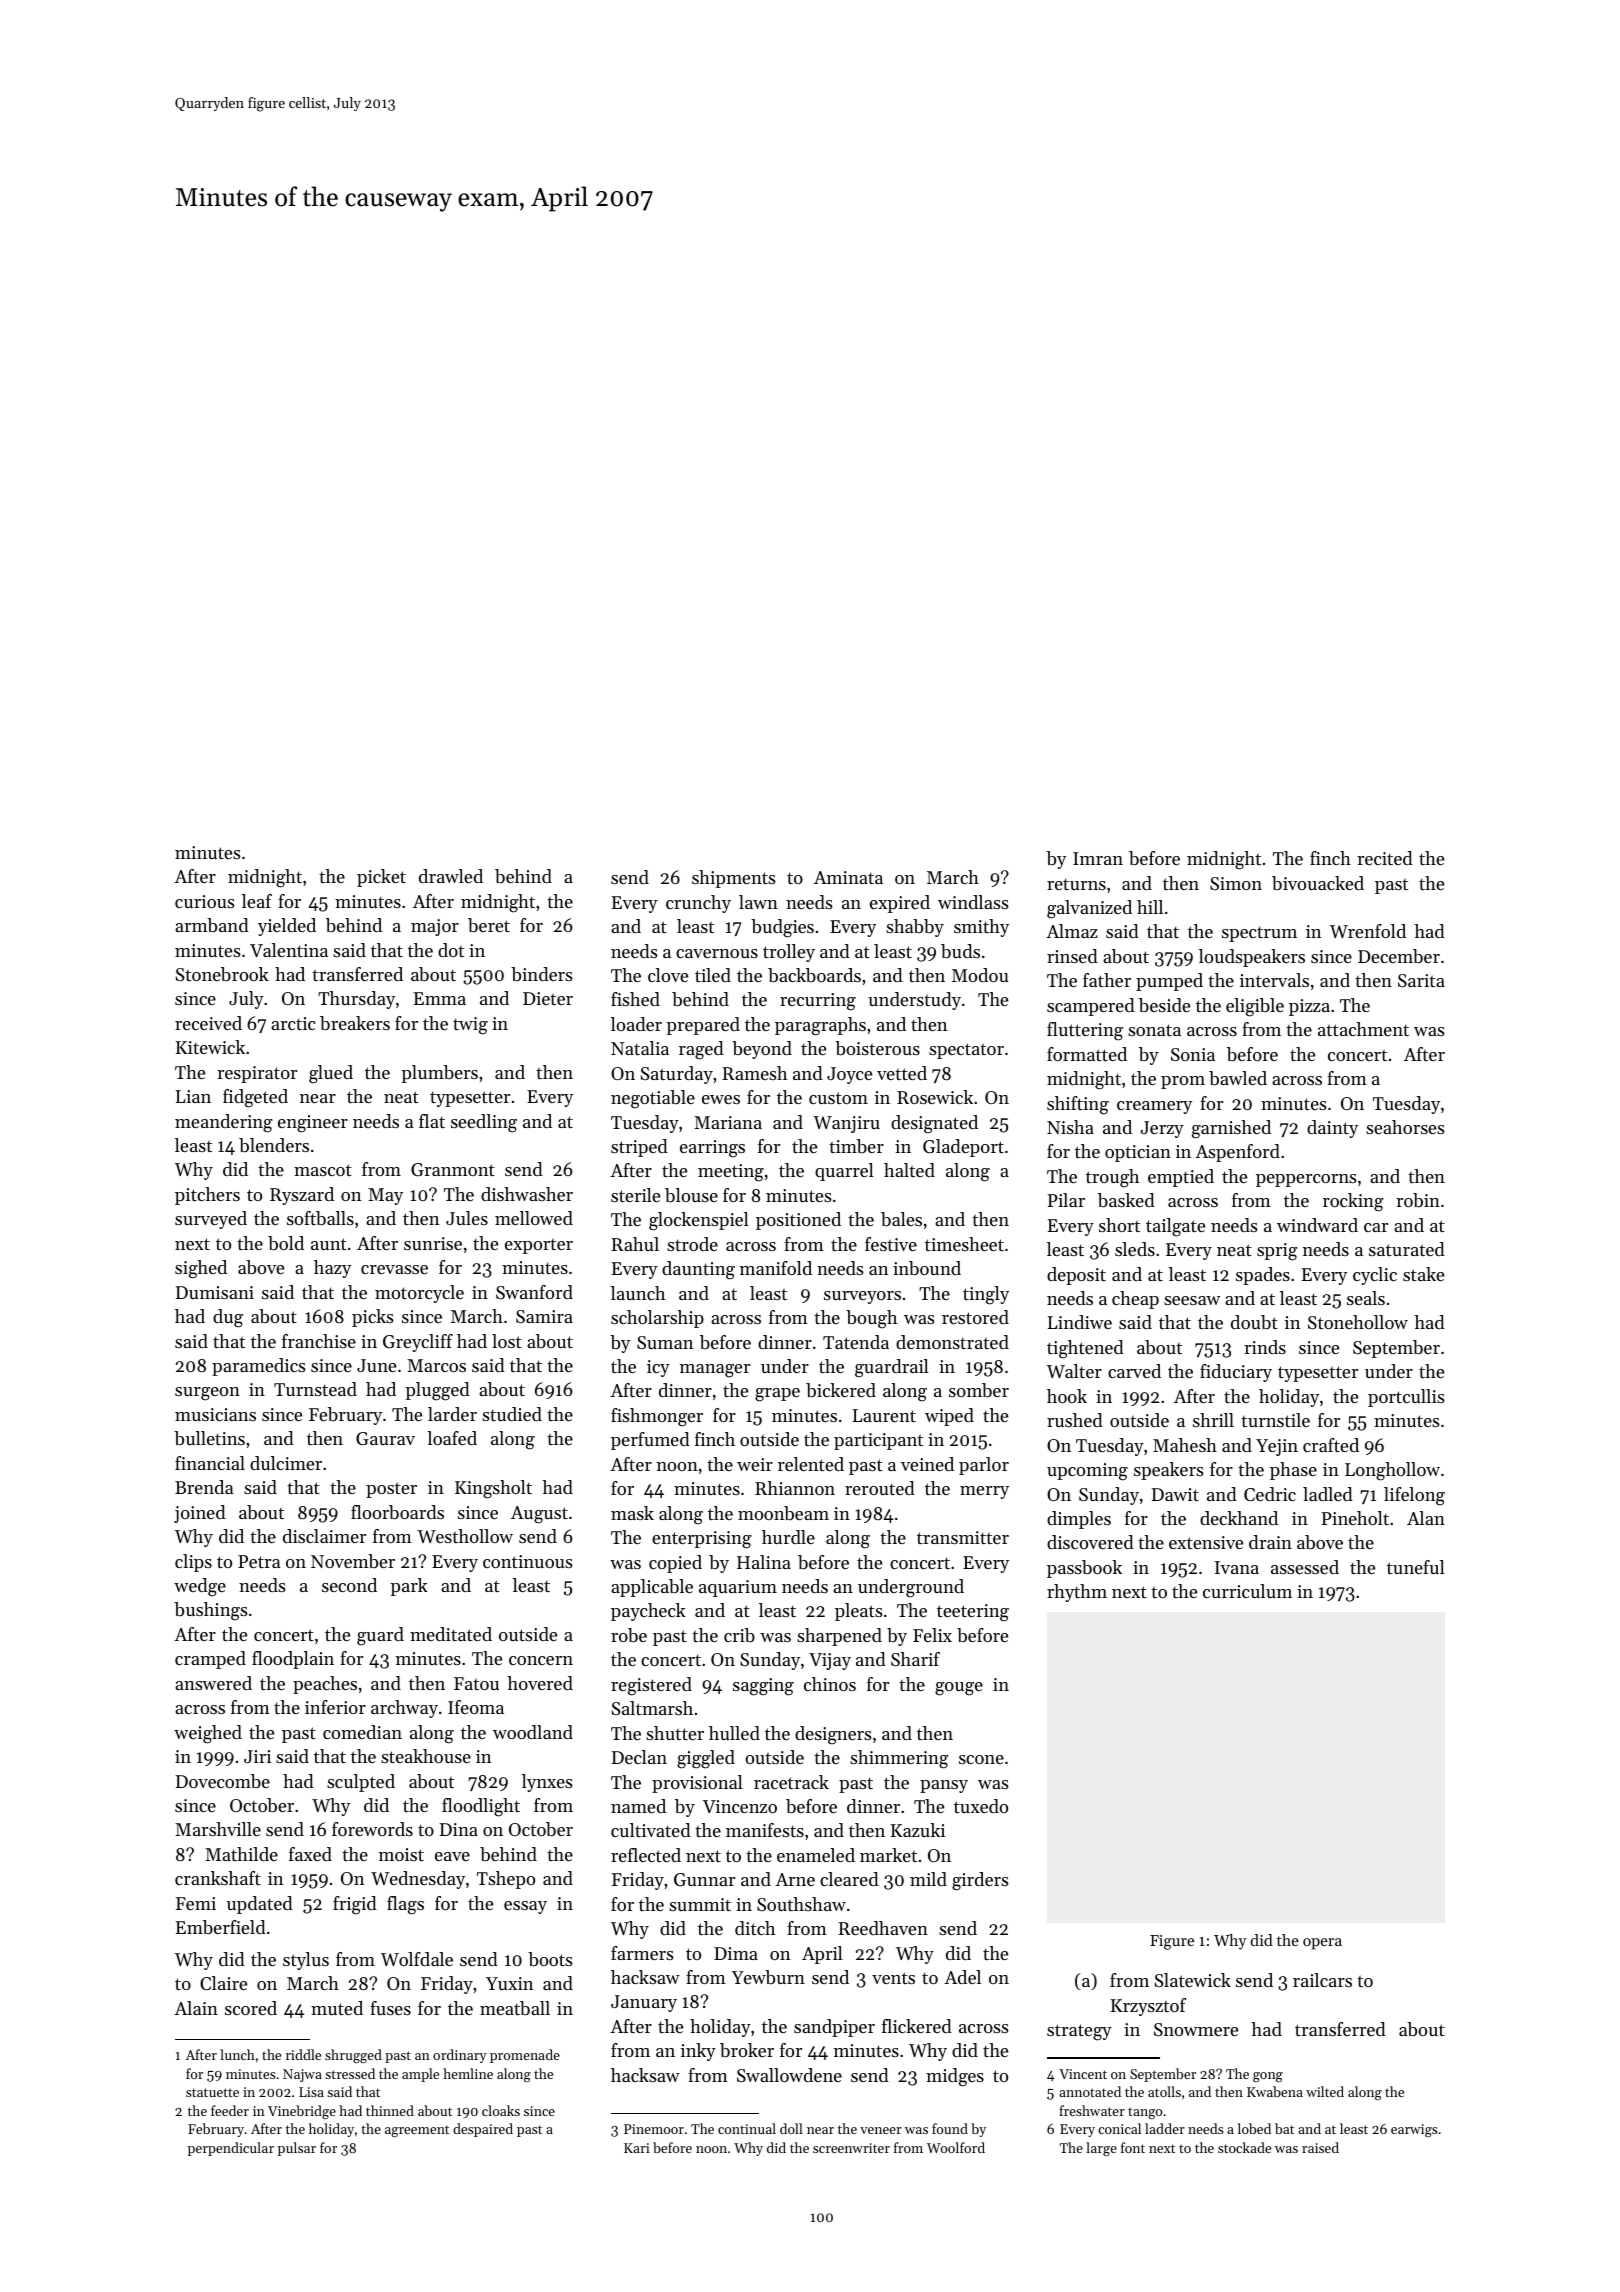  I want to click on Dawit, so click(1175, 1494).
